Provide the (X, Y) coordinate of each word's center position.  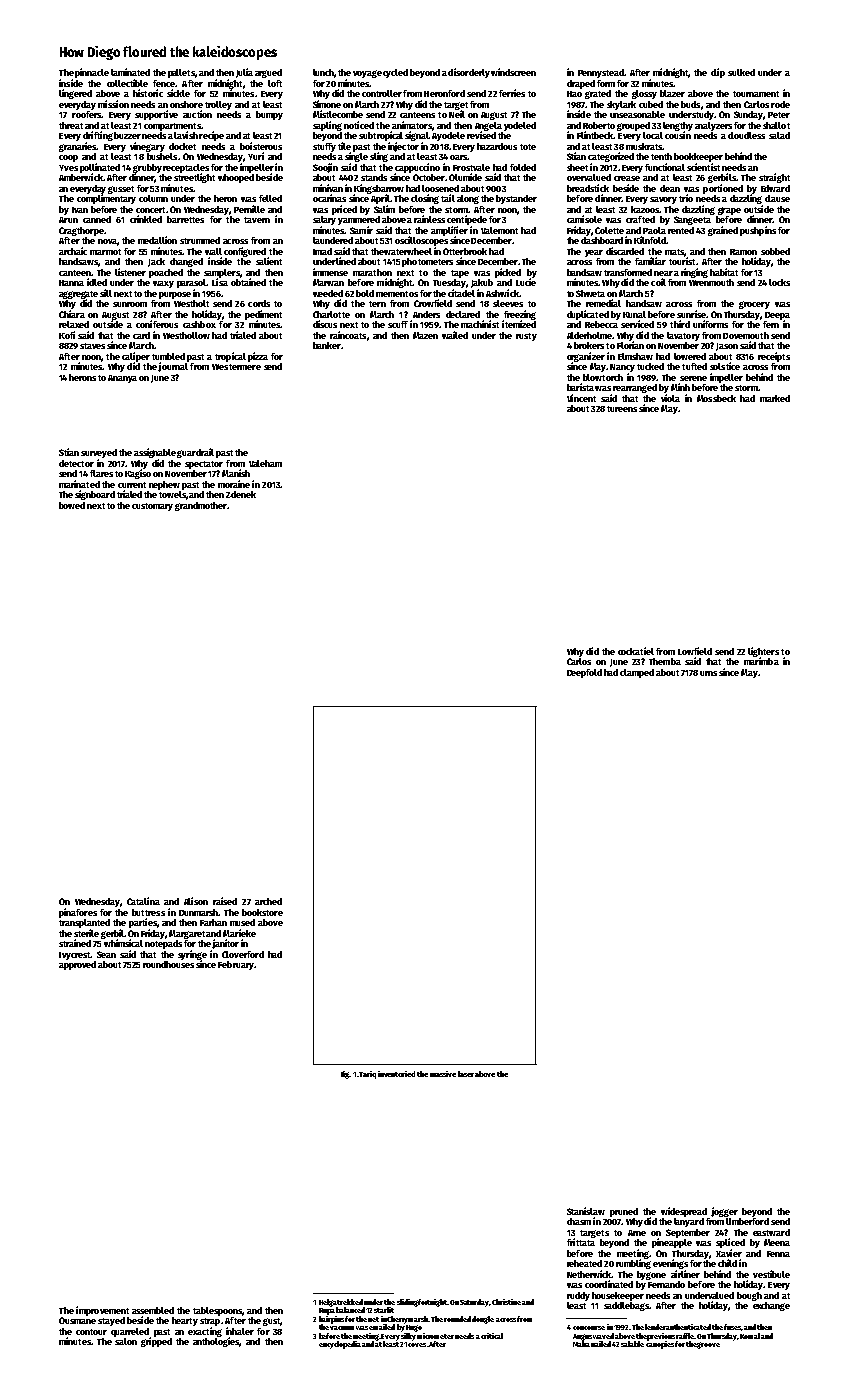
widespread (684, 1212)
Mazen (425, 335)
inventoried (396, 1074)
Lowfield (695, 651)
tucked (650, 366)
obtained (248, 282)
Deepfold (584, 673)
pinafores (78, 913)
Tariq (367, 1075)
